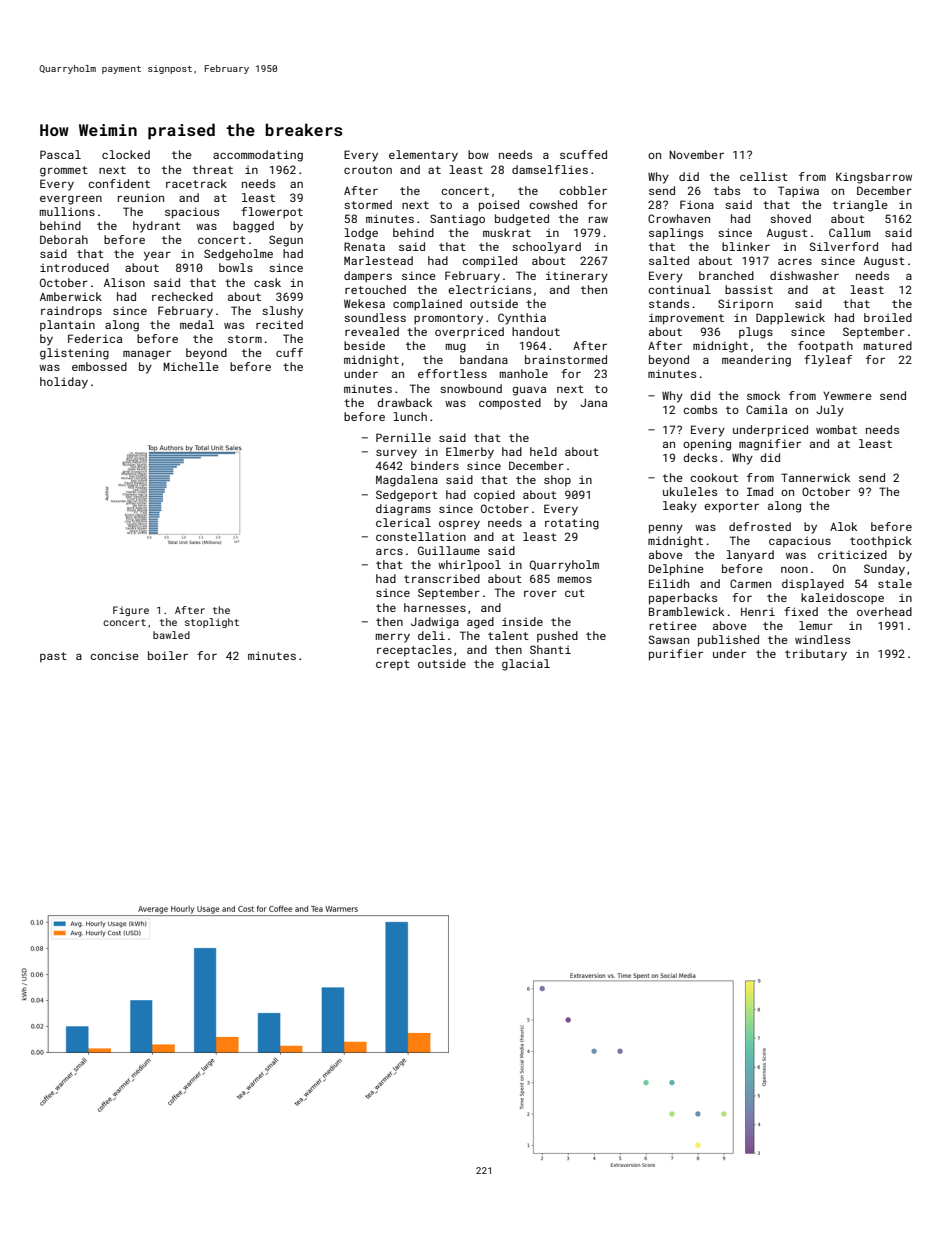 The height and width of the document is (1233, 952). I want to click on arcs, so click(389, 551).
